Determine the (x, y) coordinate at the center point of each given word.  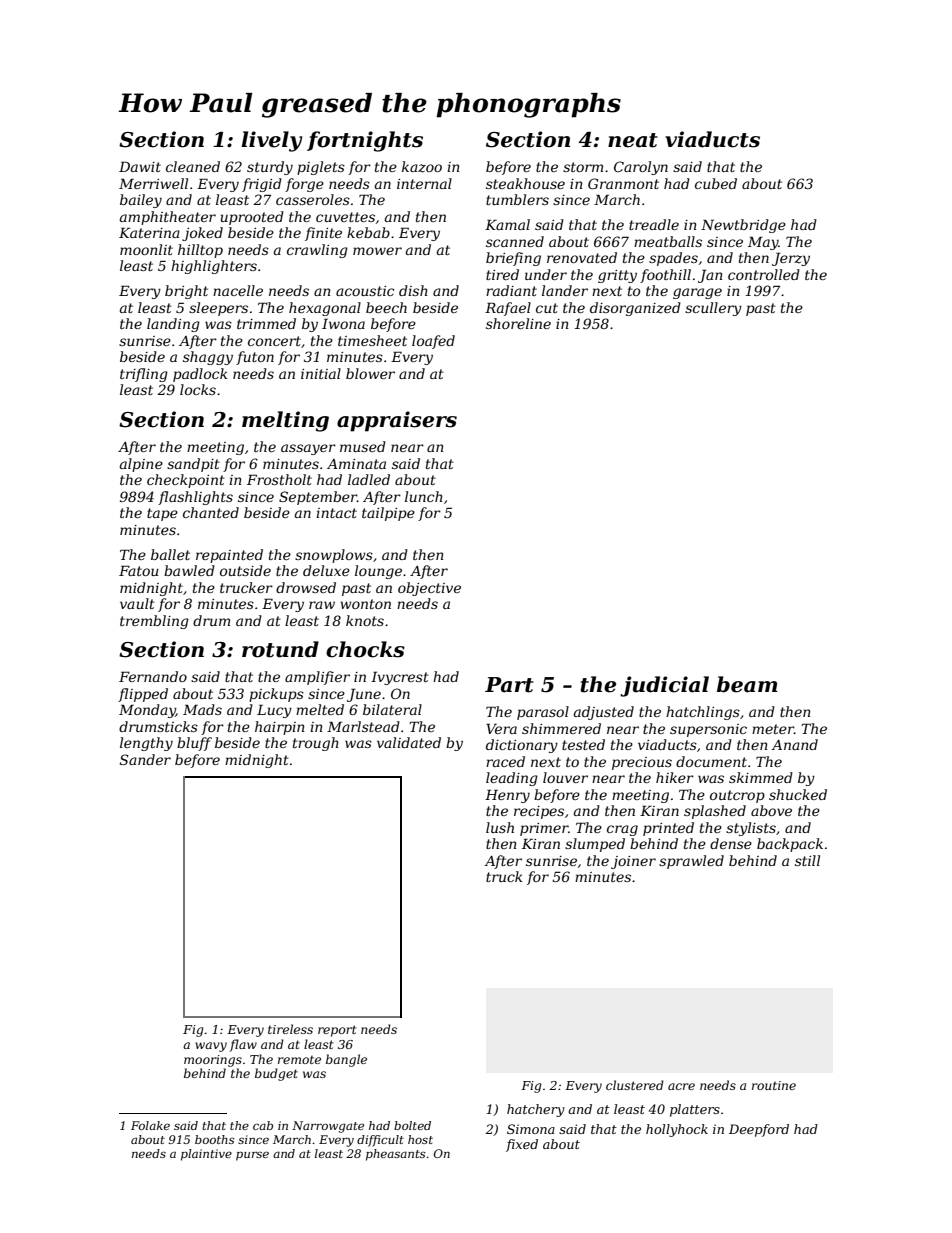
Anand (794, 744)
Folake (150, 1125)
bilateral (392, 709)
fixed (522, 1145)
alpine (141, 465)
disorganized (635, 309)
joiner (633, 862)
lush (500, 827)
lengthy (146, 744)
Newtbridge (743, 226)
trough (316, 744)
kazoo (422, 167)
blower (370, 373)
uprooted (252, 218)
